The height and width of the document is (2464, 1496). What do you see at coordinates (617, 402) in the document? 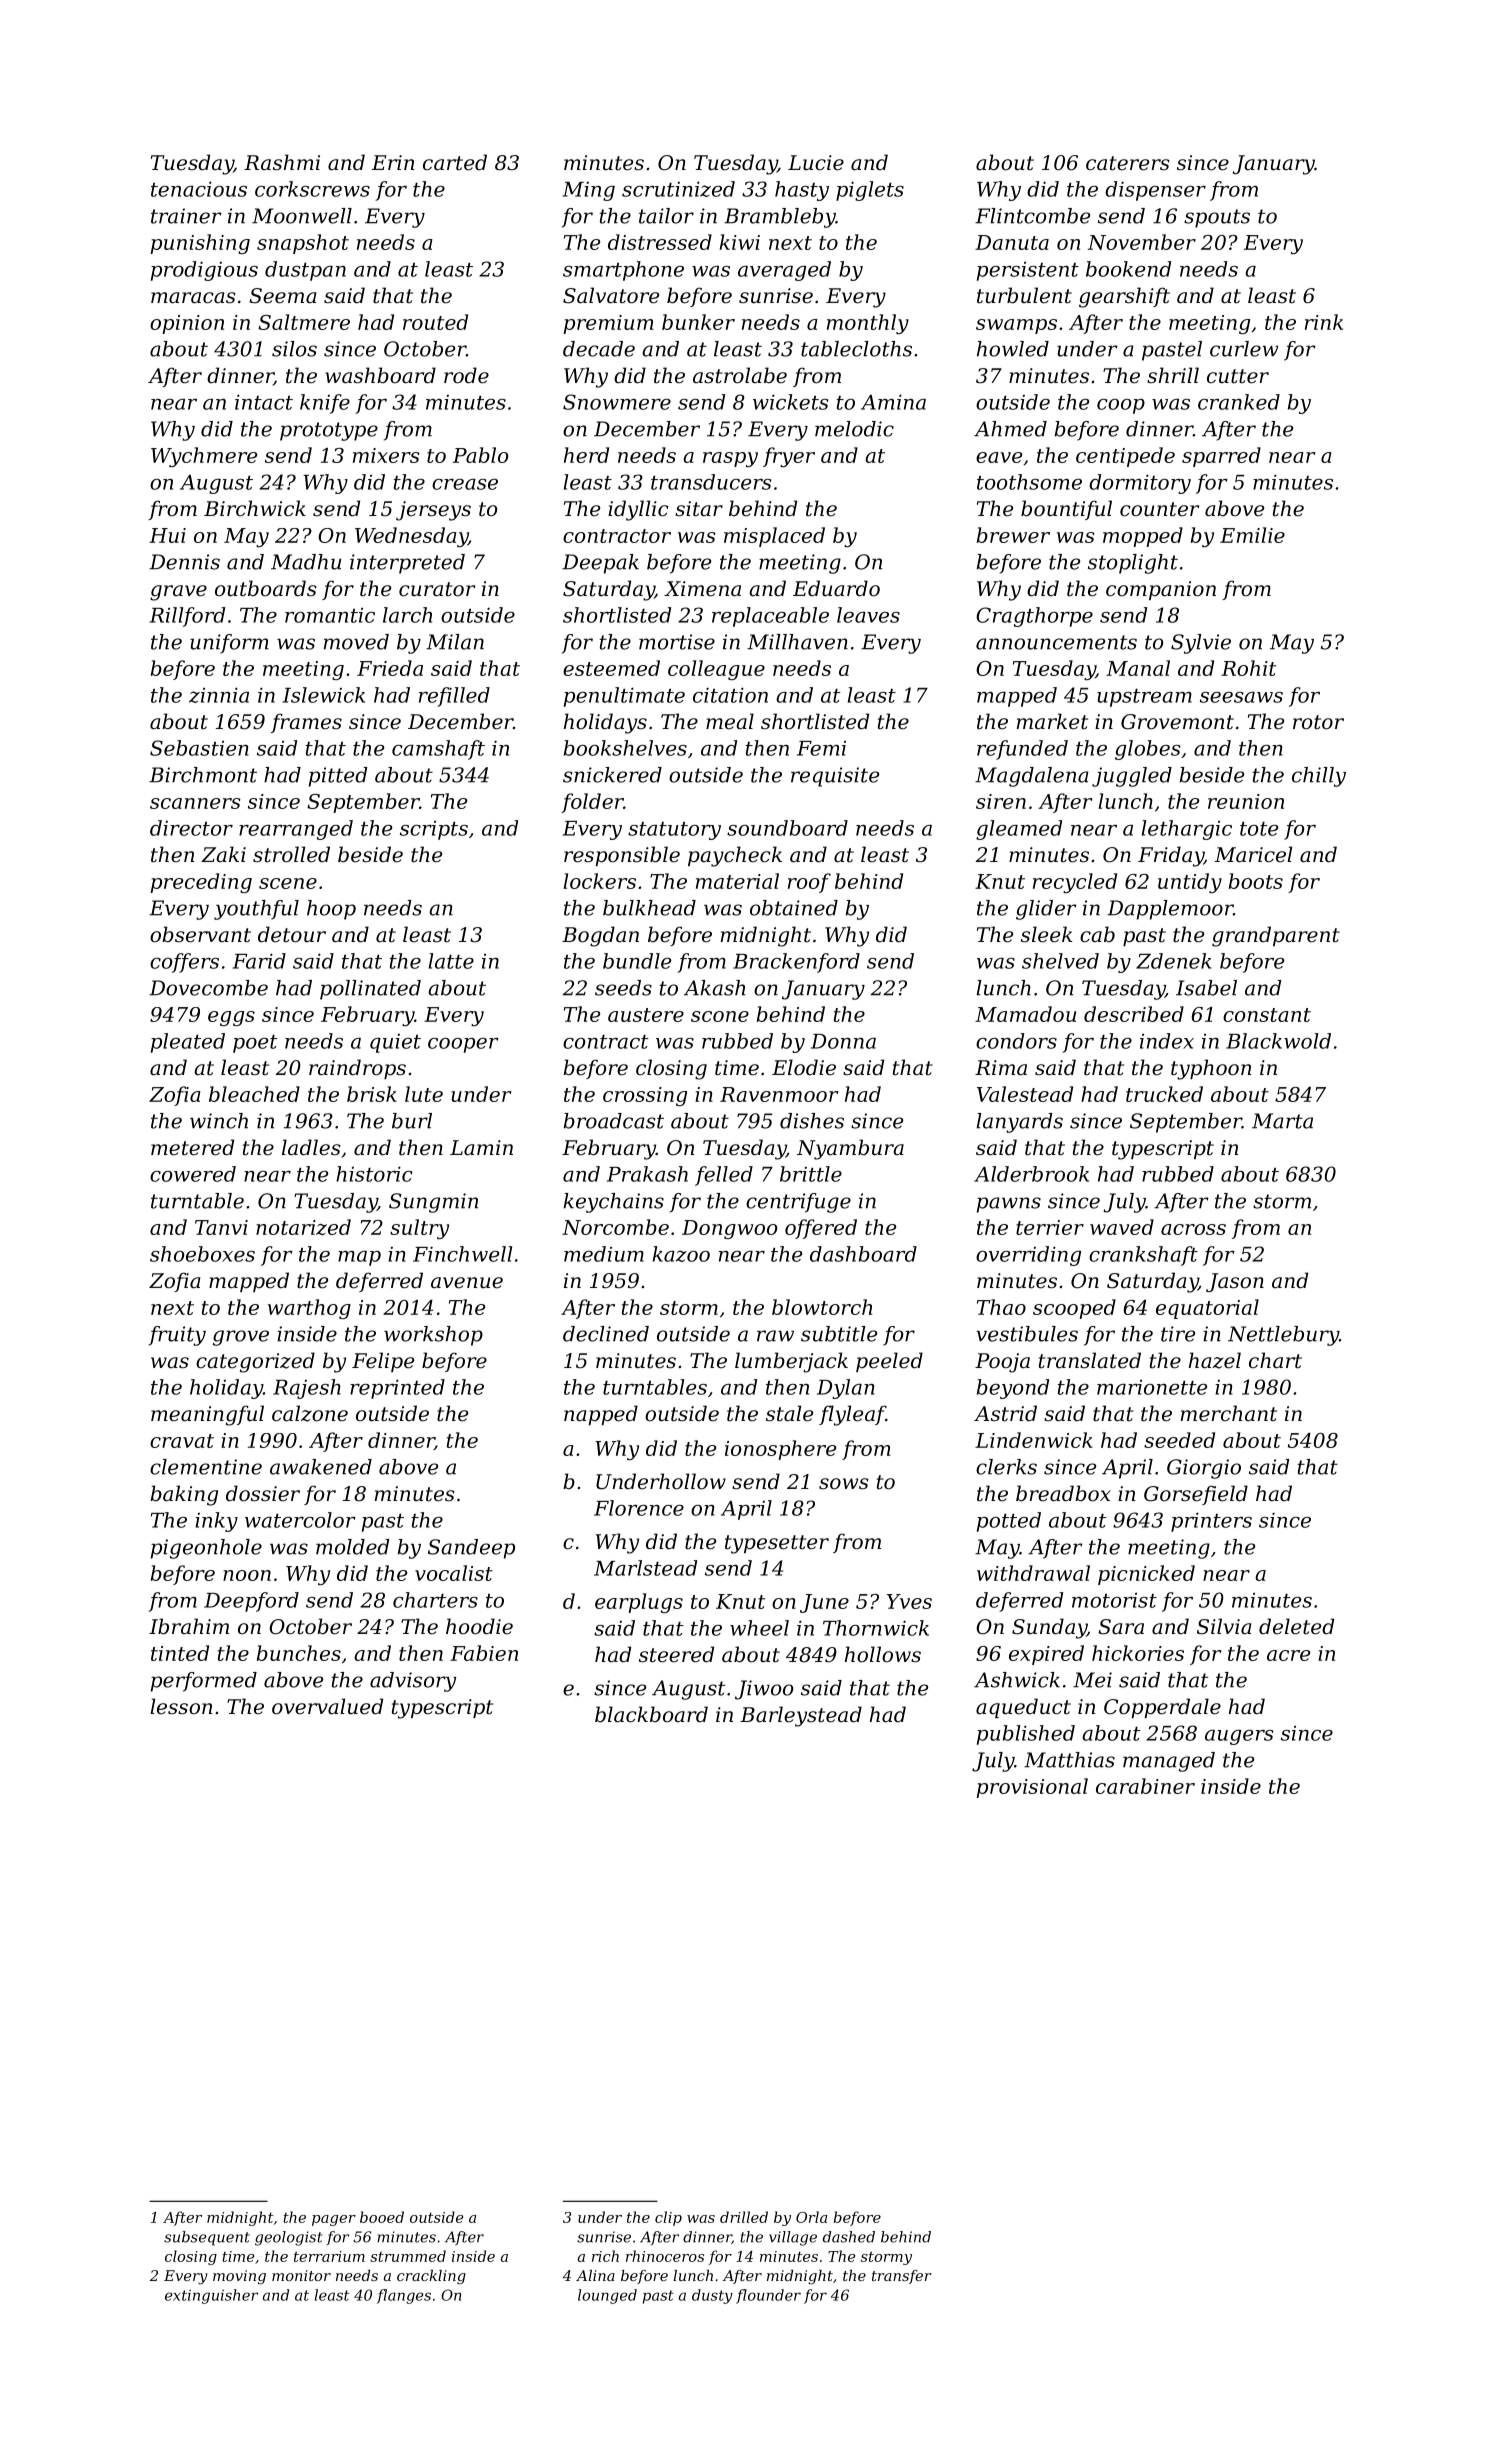
I see `Snowmere` at bounding box center [617, 402].
